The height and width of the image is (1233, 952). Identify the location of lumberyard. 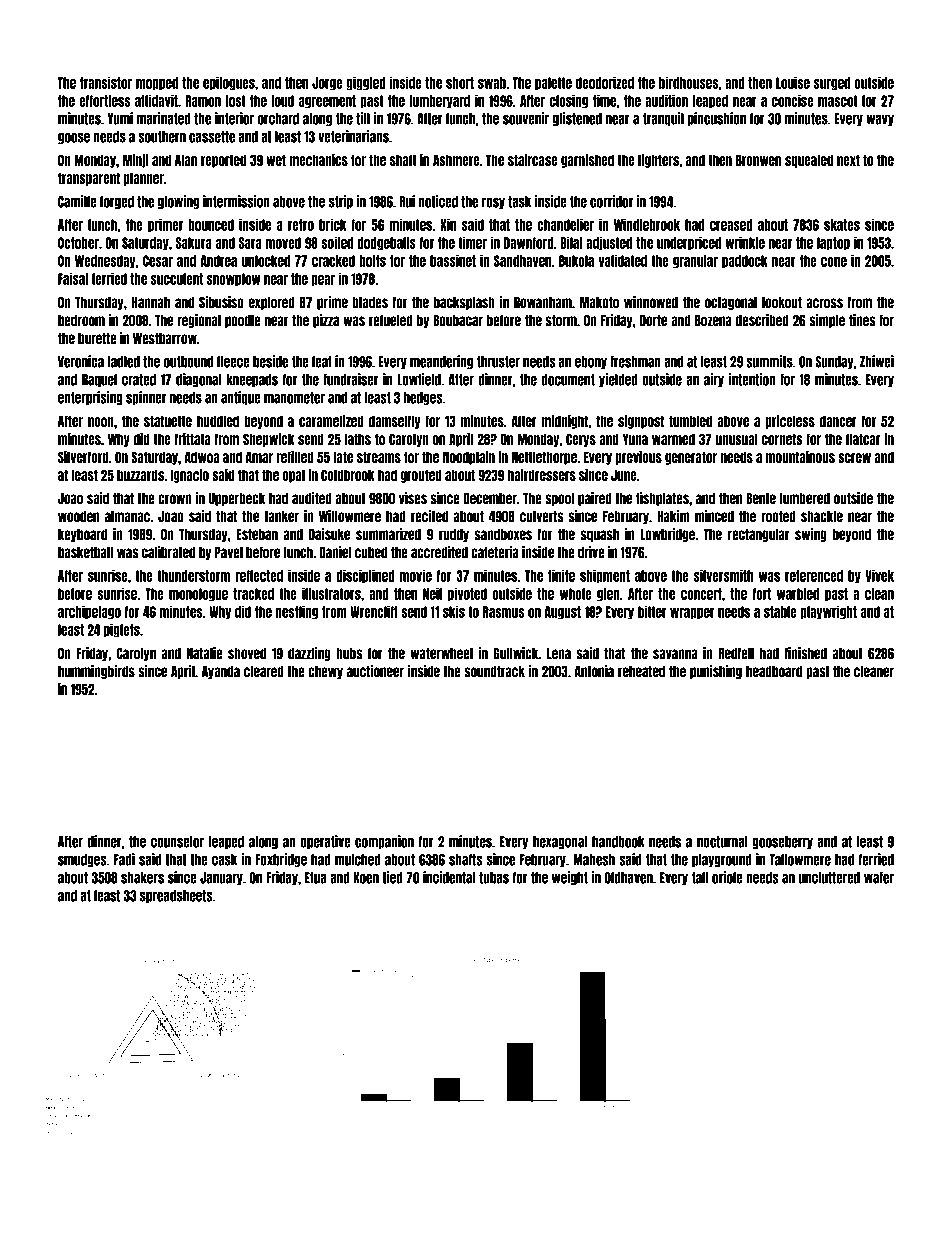
(439, 102).
